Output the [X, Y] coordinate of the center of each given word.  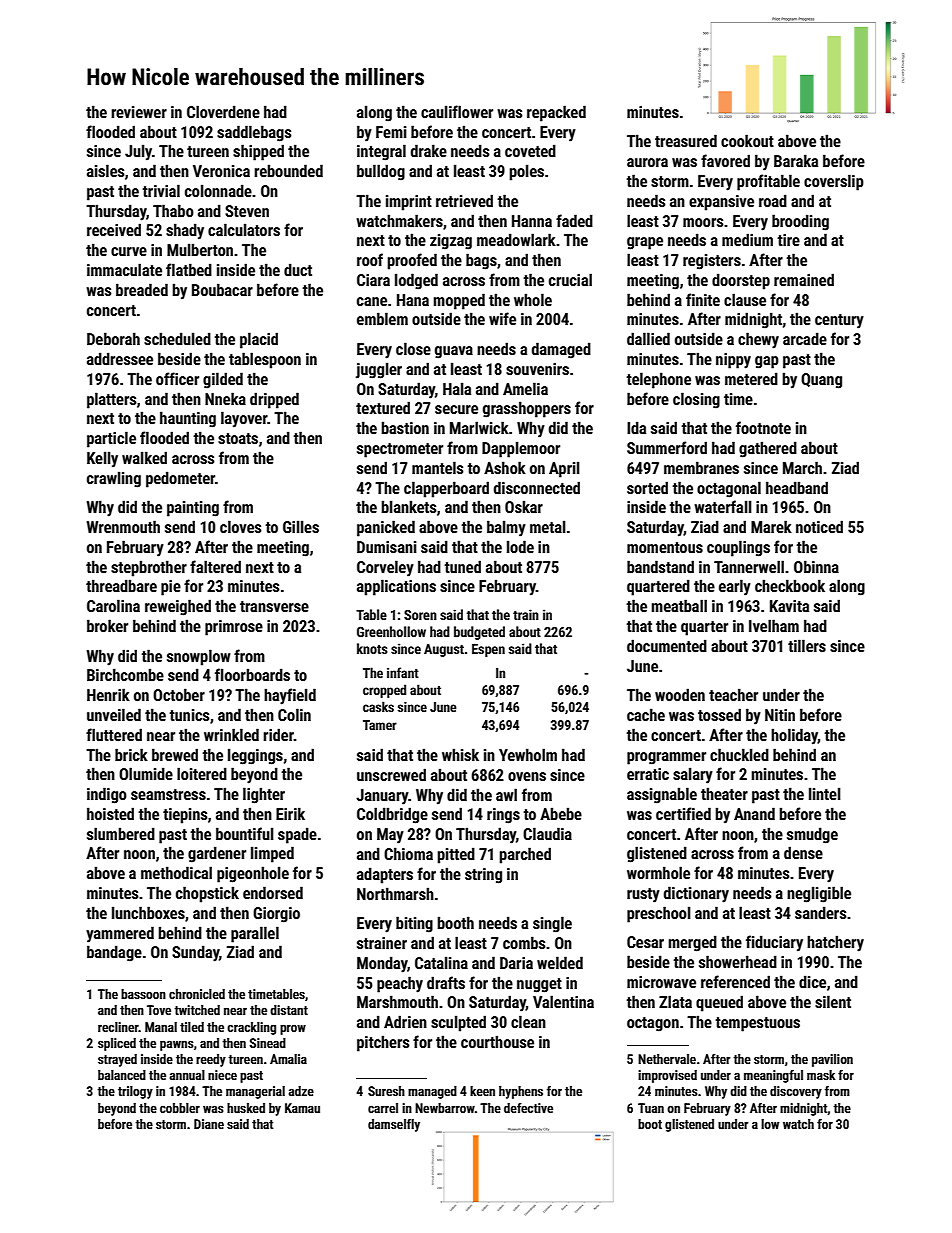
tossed [719, 714]
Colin [294, 714]
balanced [122, 1075]
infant [403, 672]
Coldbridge [392, 815]
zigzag [451, 242]
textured [383, 407]
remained [804, 279]
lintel [825, 793]
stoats [238, 438]
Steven [247, 211]
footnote [763, 427]
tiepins [185, 816]
